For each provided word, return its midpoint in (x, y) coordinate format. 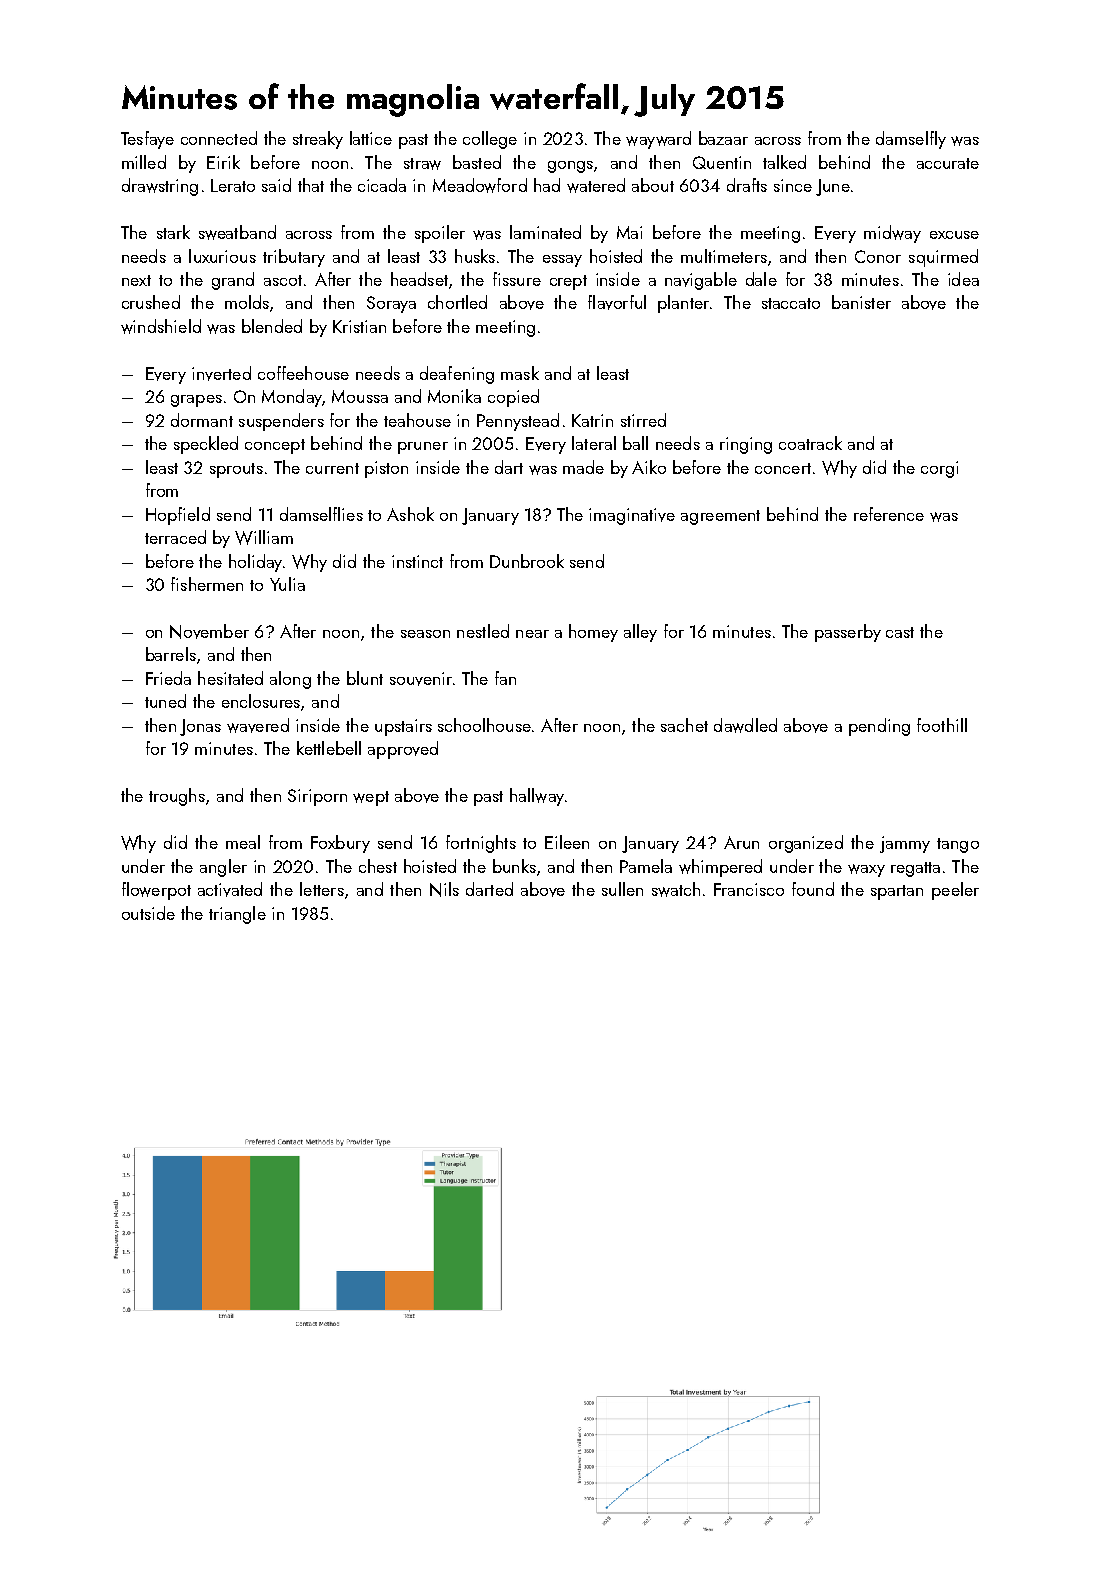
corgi (939, 469)
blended (272, 326)
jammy (905, 844)
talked (784, 162)
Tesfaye (147, 140)
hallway (537, 797)
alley (640, 633)
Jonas (200, 727)
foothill (942, 725)
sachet (684, 725)
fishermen (207, 584)
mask (520, 373)
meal (243, 842)
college (490, 140)
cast (900, 632)
